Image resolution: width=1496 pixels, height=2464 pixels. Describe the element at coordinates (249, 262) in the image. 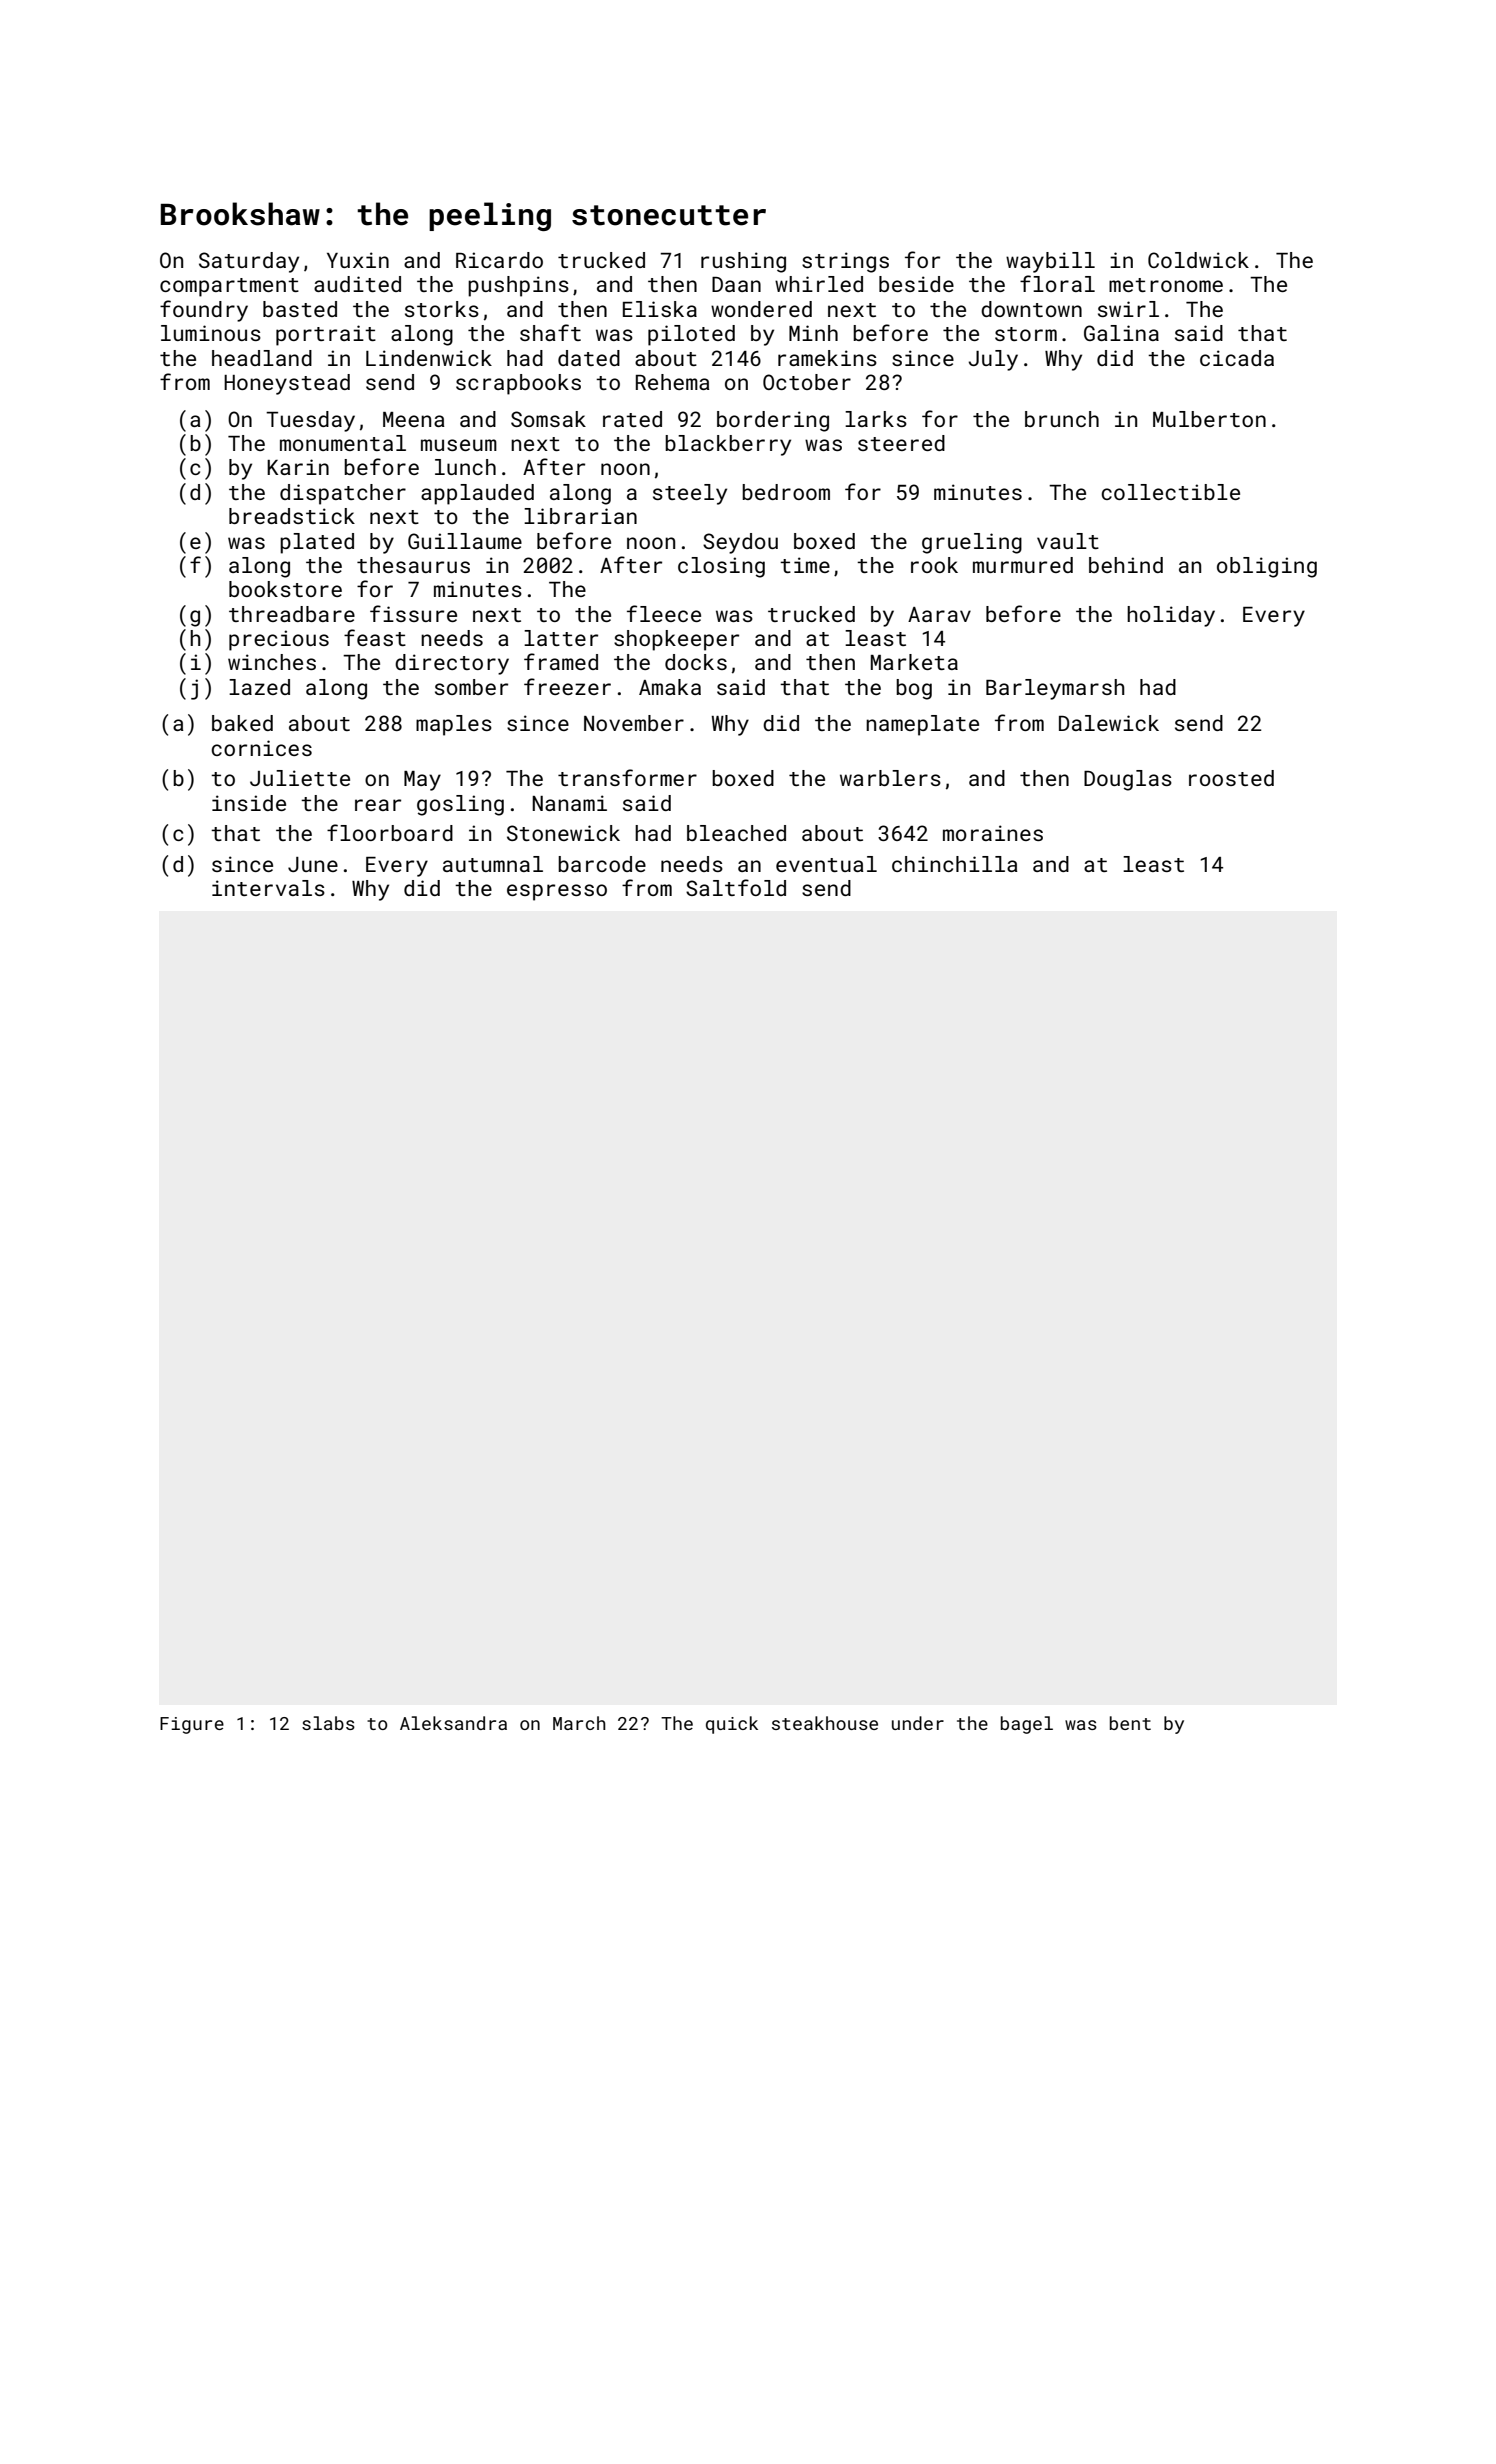

I see `Saturday` at that location.
